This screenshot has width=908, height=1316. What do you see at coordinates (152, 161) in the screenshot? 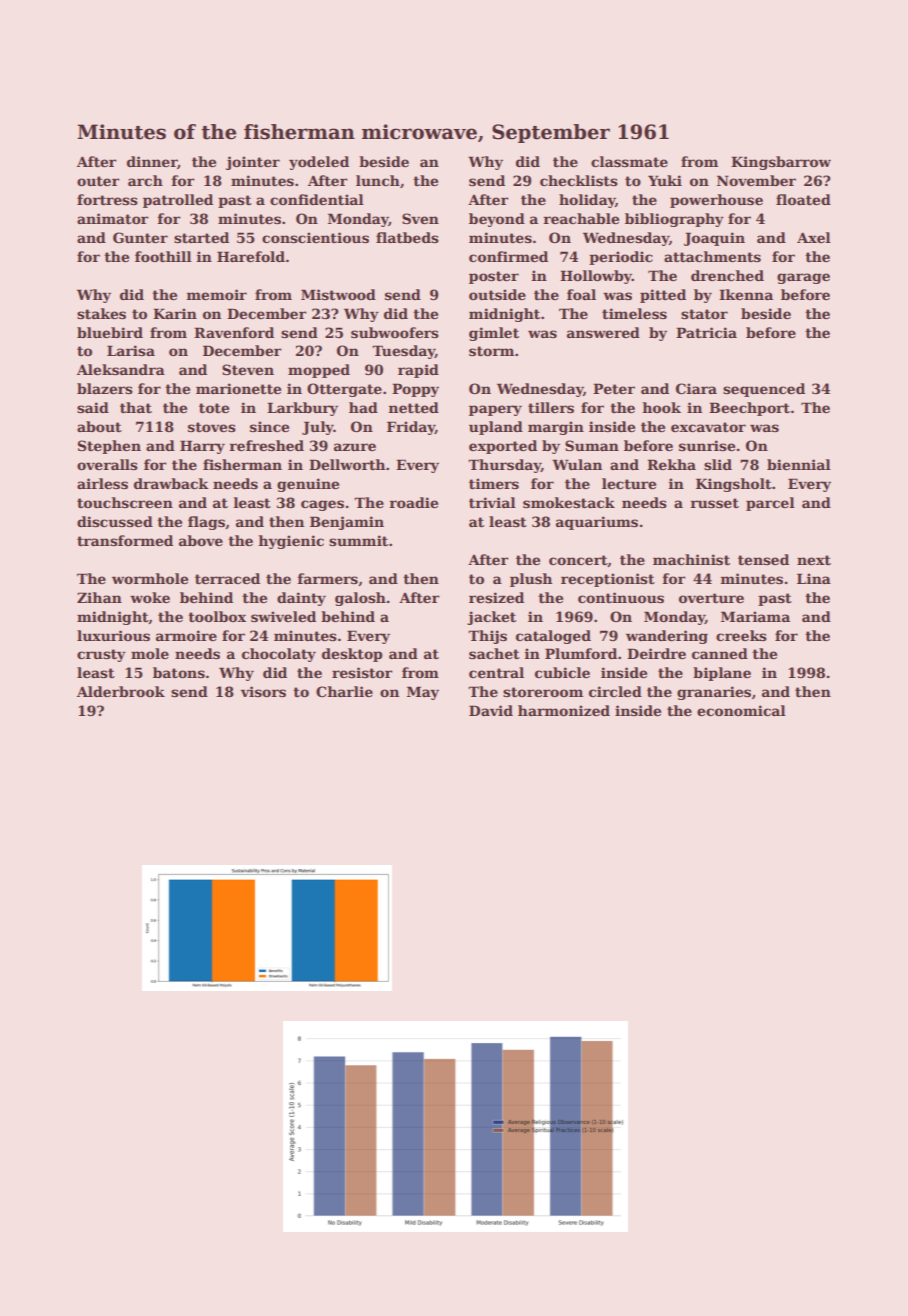
I see `dinner` at bounding box center [152, 161].
